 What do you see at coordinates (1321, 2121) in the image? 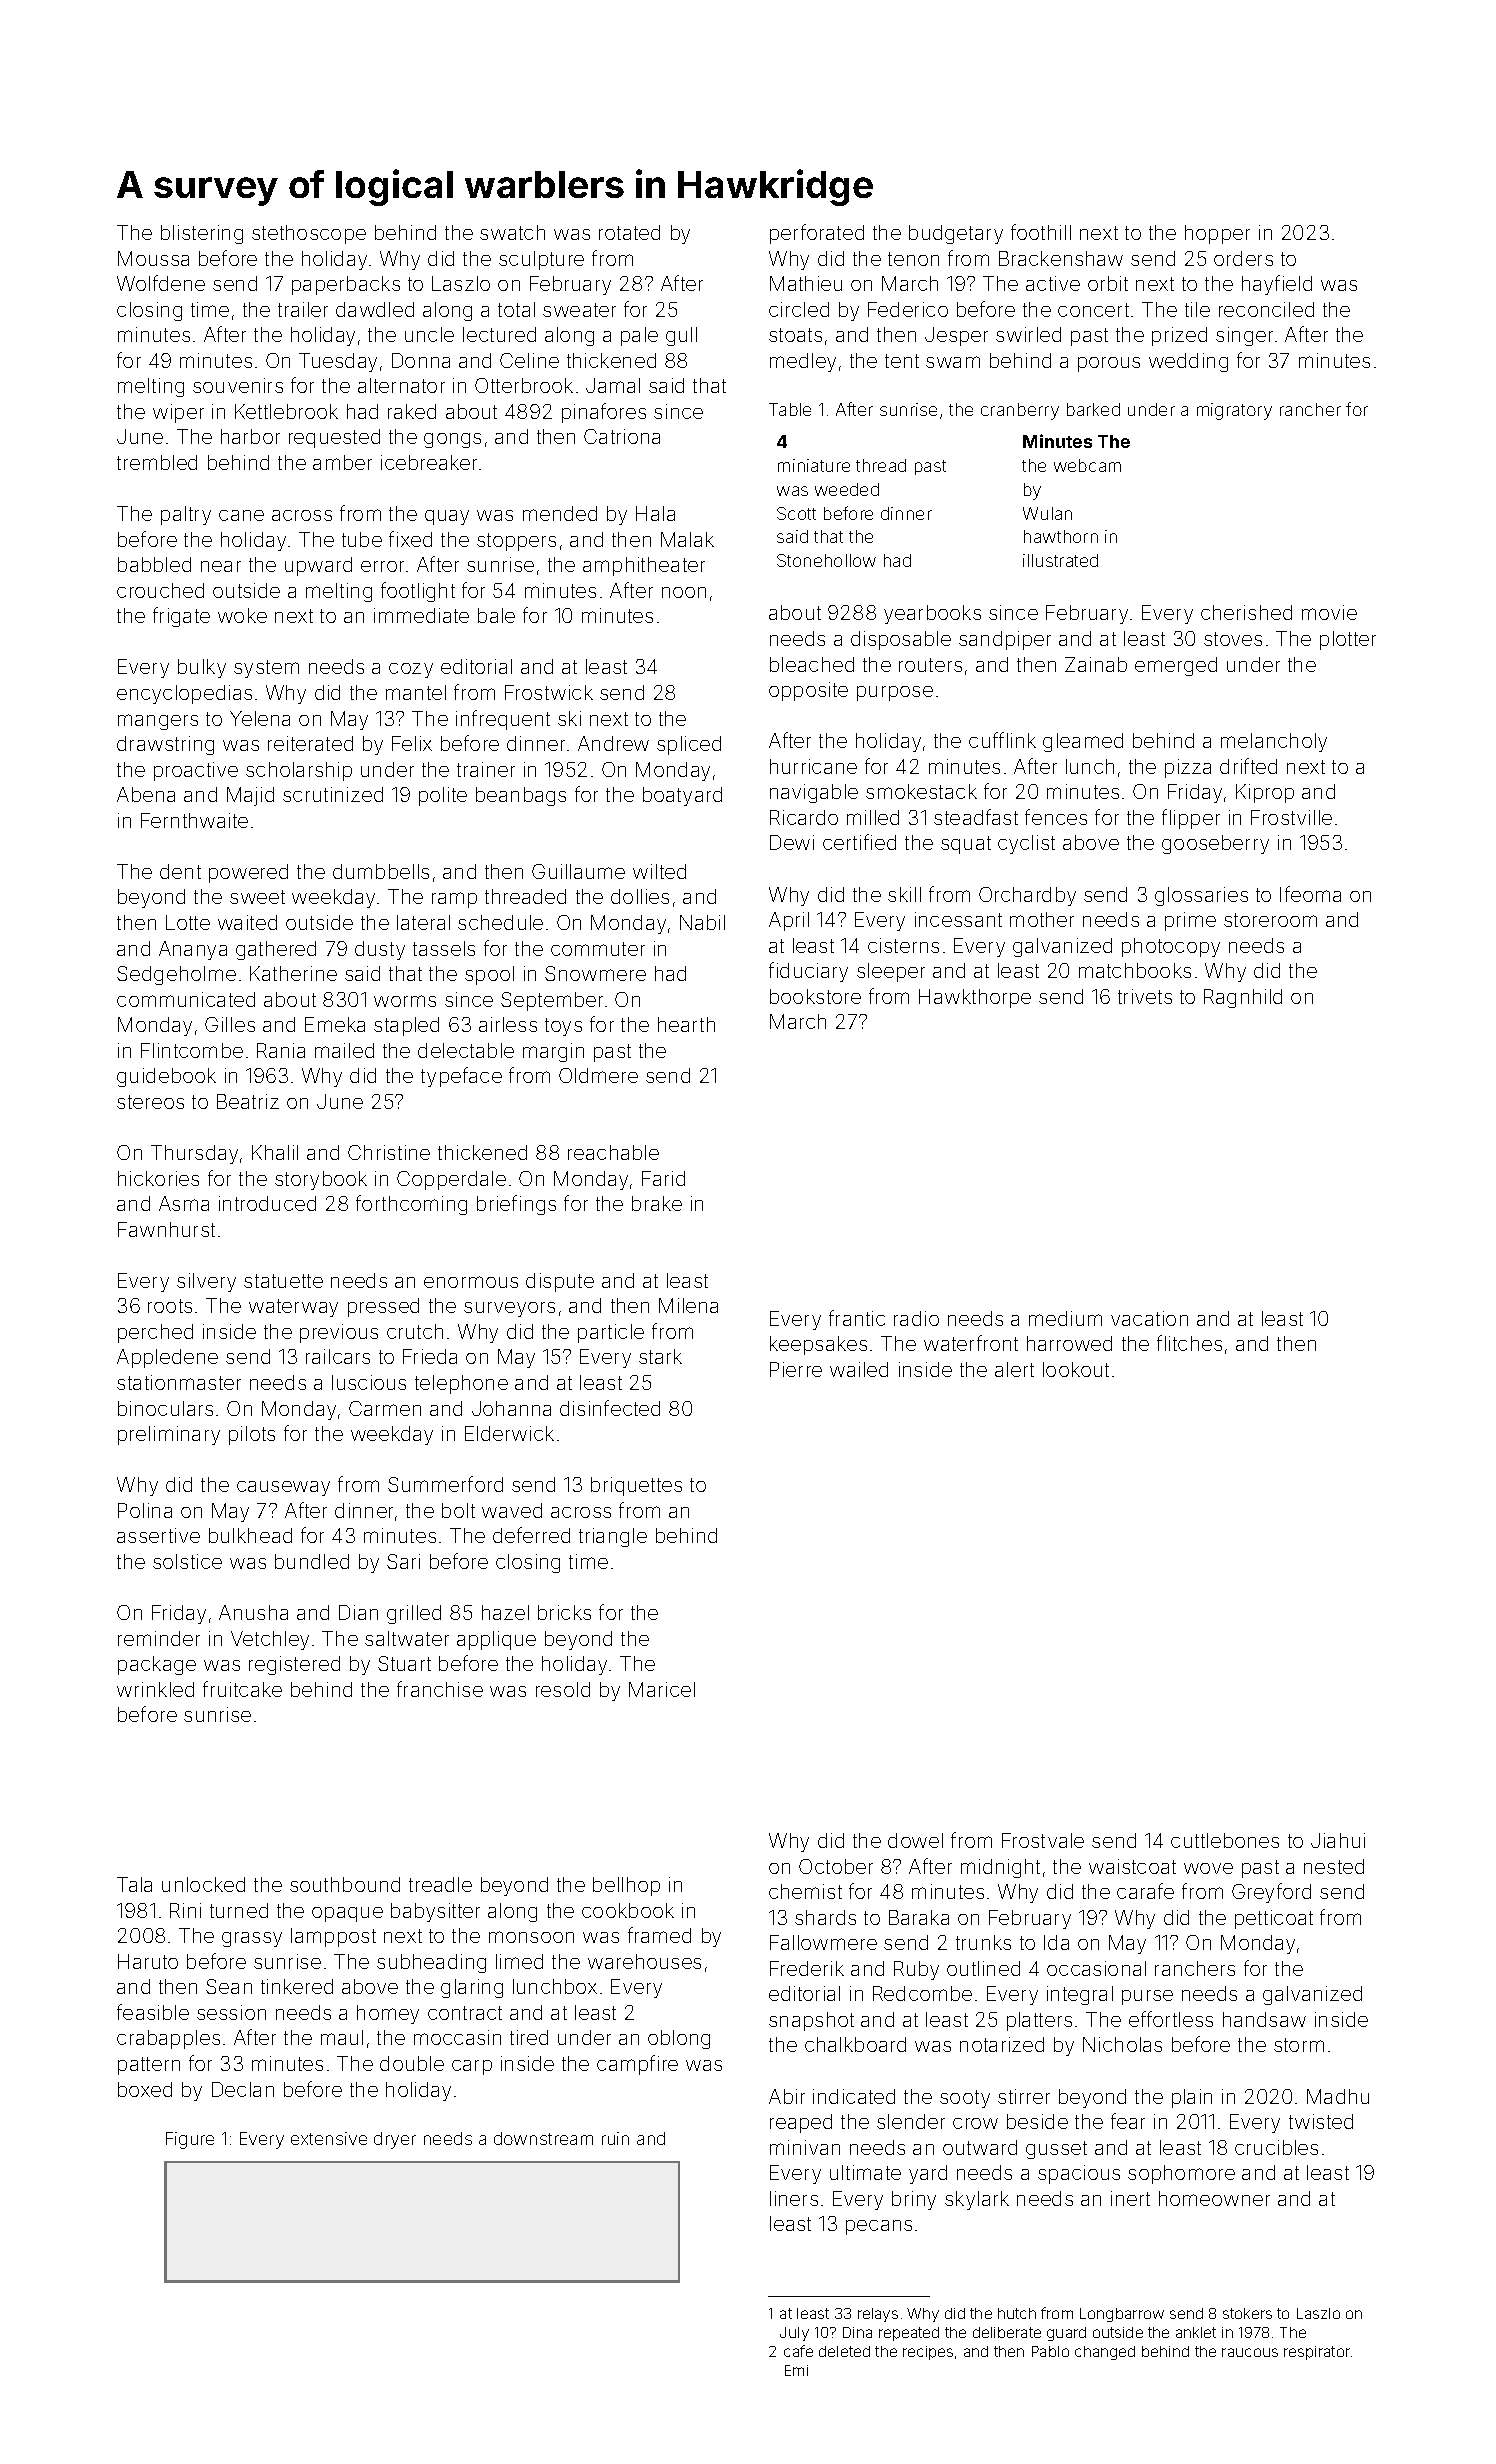
I see `twisted` at bounding box center [1321, 2121].
